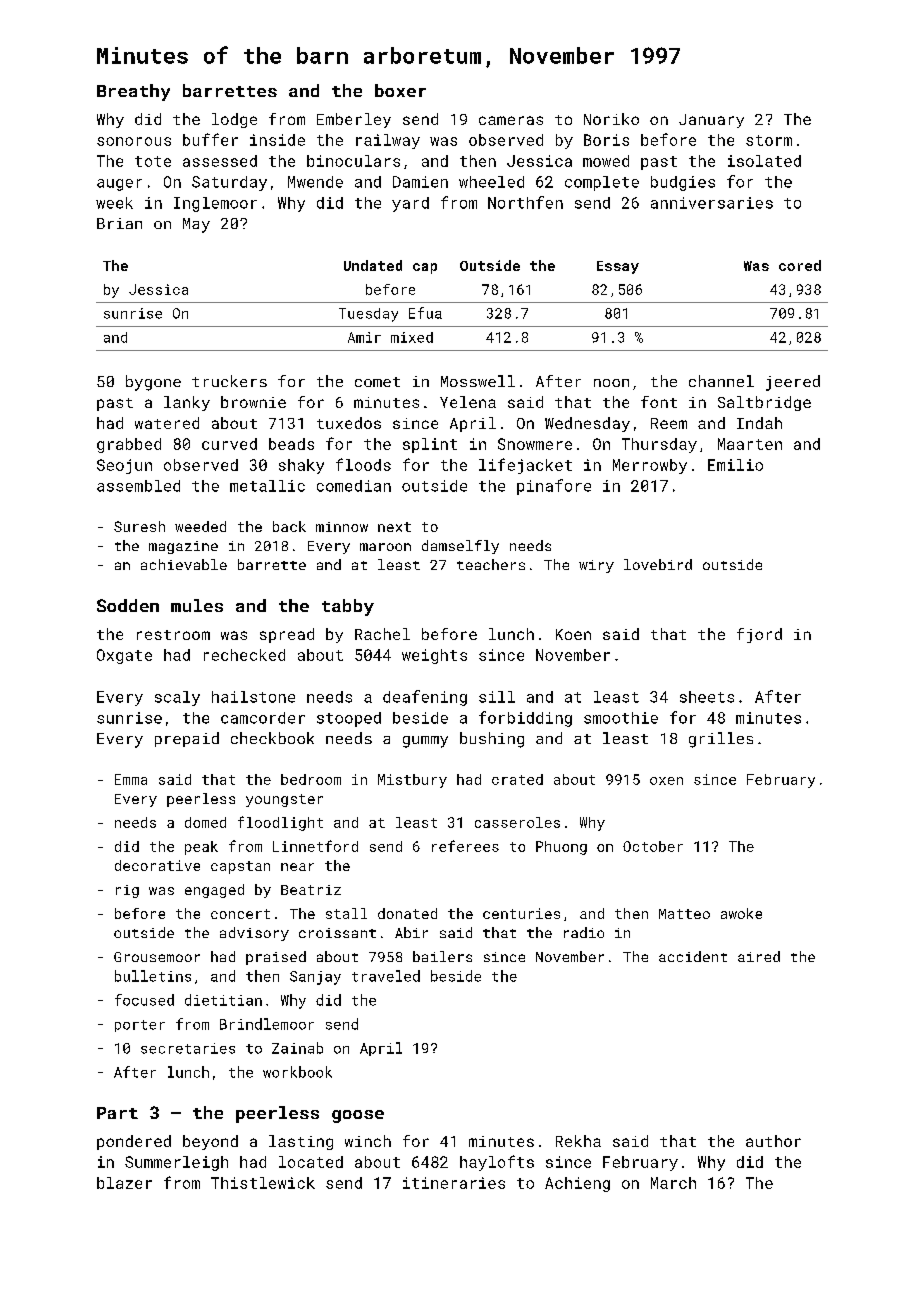  I want to click on forbidding, so click(525, 719).
